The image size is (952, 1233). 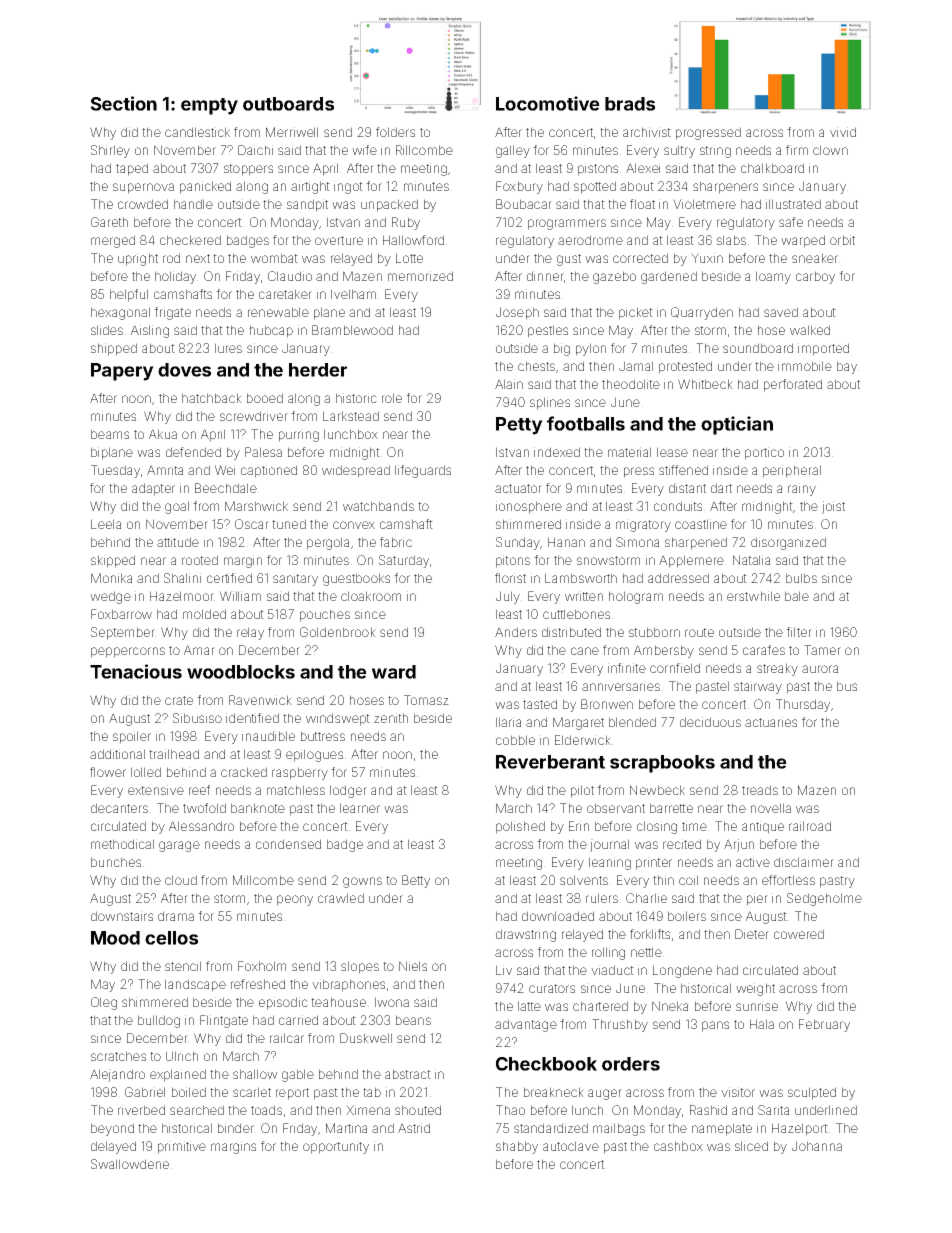 I want to click on cracked, so click(x=244, y=772).
